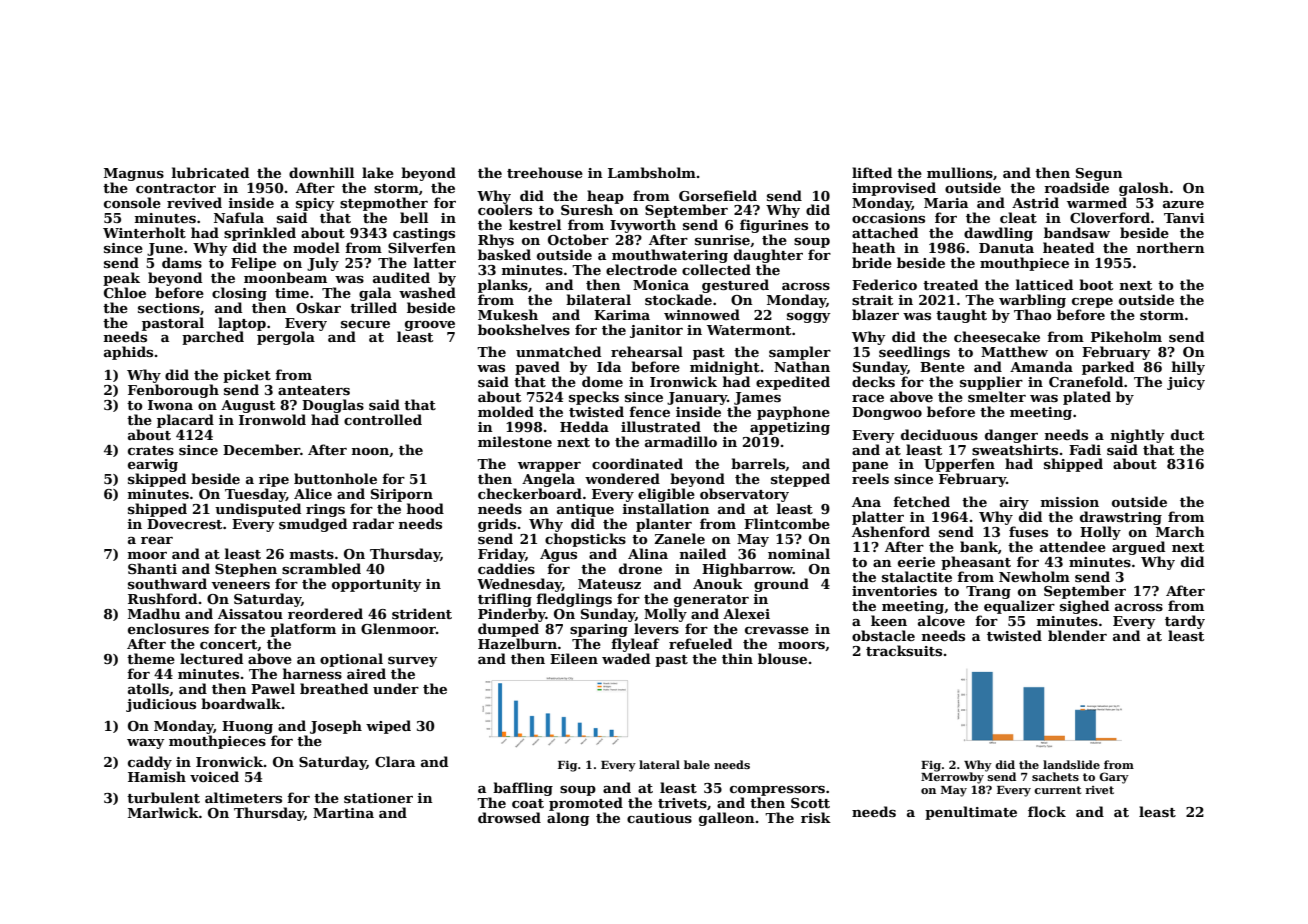 Image resolution: width=1308 pixels, height=924 pixels. I want to click on voiced, so click(214, 776).
